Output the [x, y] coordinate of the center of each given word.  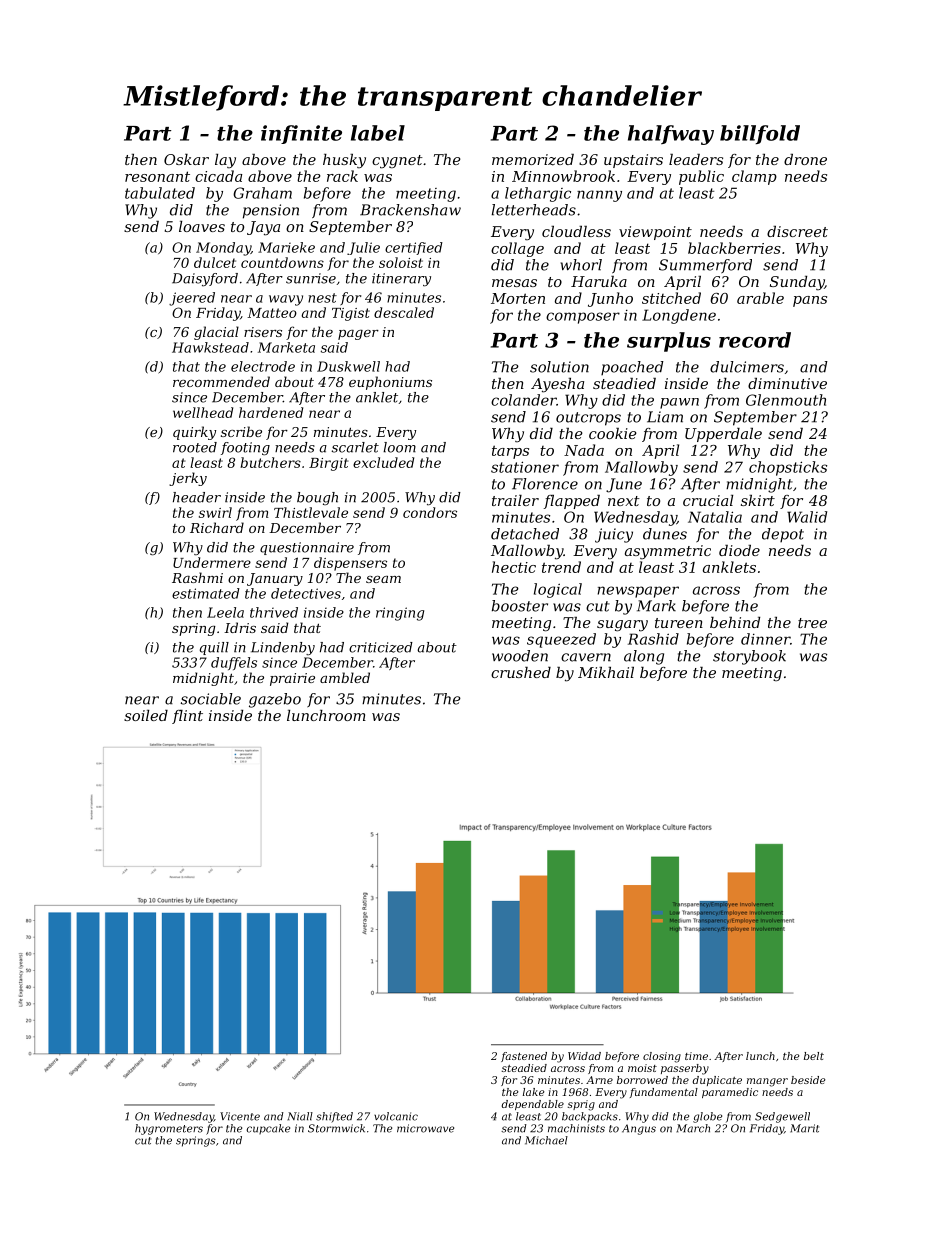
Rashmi [197, 577]
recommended [221, 381]
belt [814, 1056]
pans [810, 301]
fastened [524, 1057]
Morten [518, 298]
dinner [765, 639]
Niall [300, 1116]
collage [517, 249]
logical [558, 590]
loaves [202, 226]
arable [760, 298]
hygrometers [169, 1129]
